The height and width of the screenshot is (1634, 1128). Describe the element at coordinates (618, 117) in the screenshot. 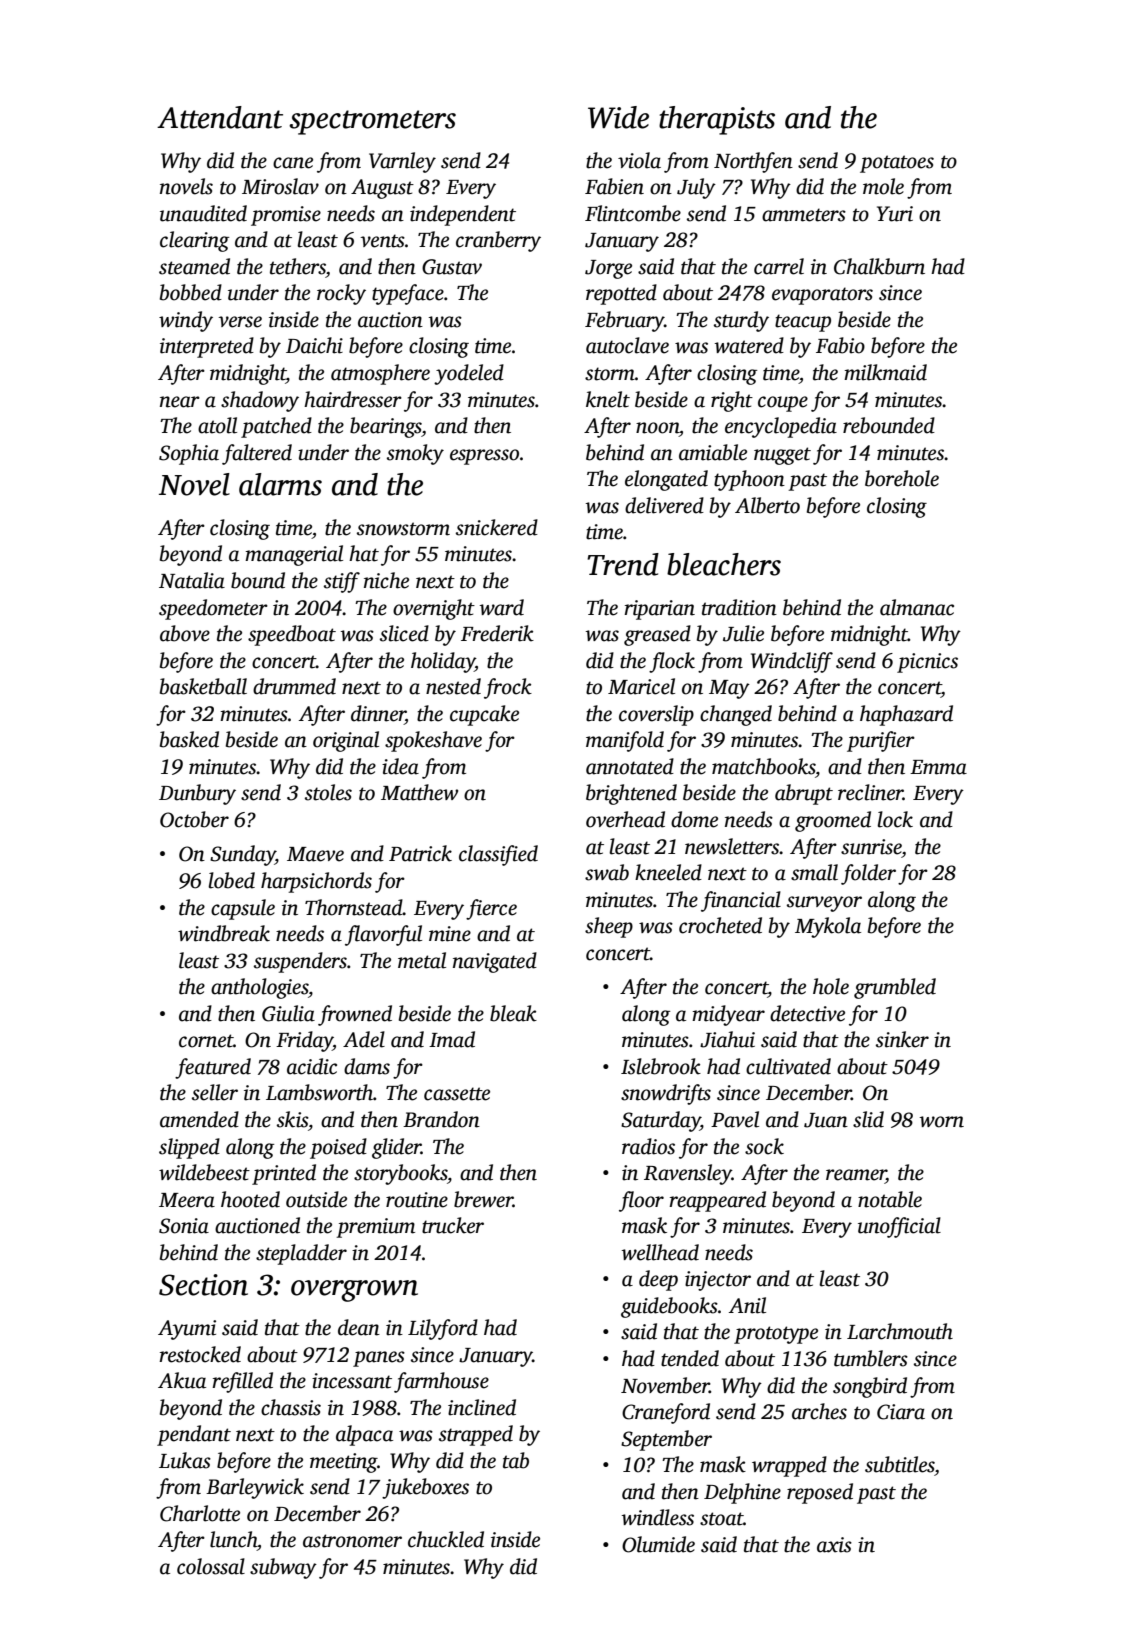

I see `Wide` at that location.
